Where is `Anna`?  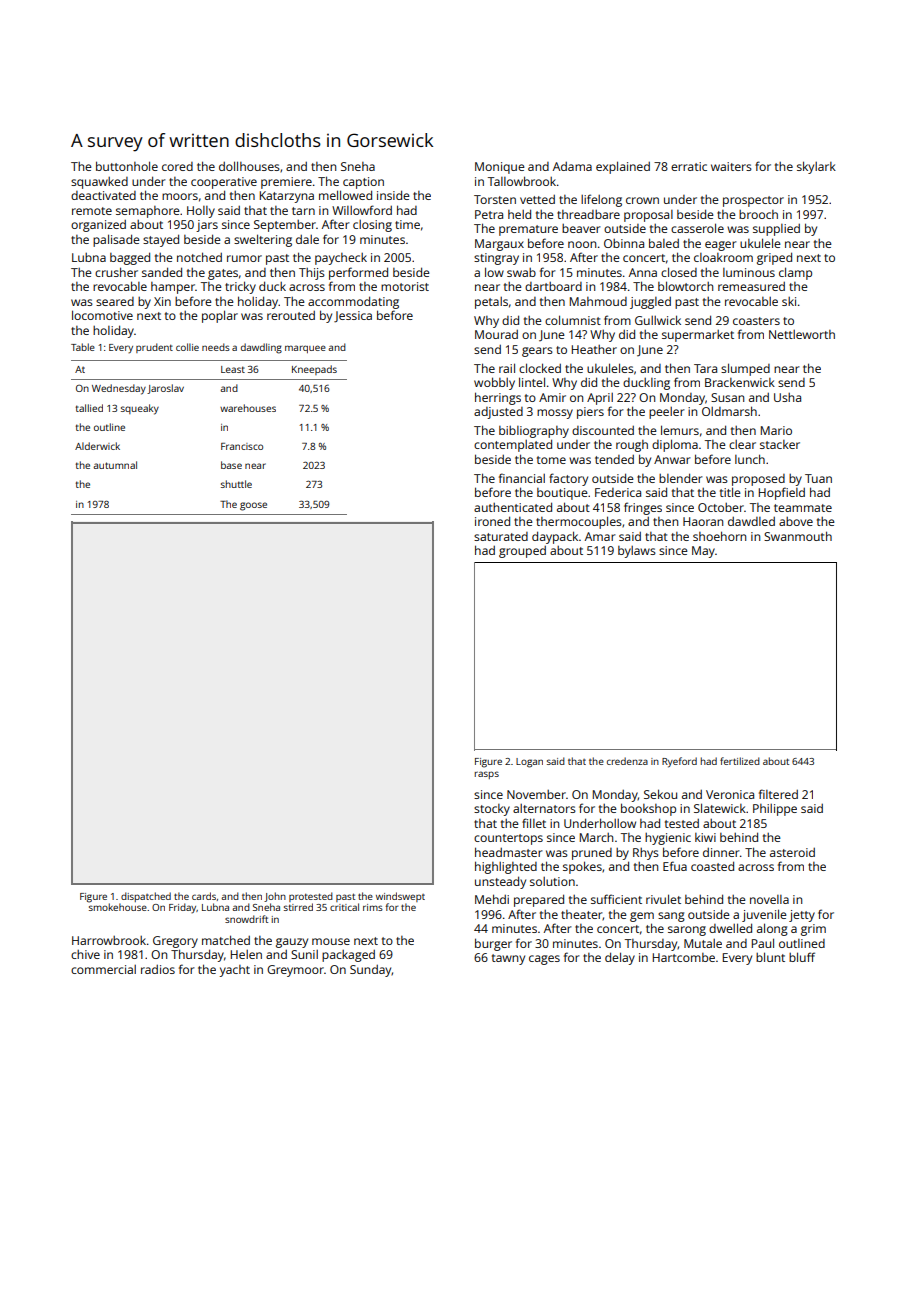
Anna is located at coordinates (643, 272).
